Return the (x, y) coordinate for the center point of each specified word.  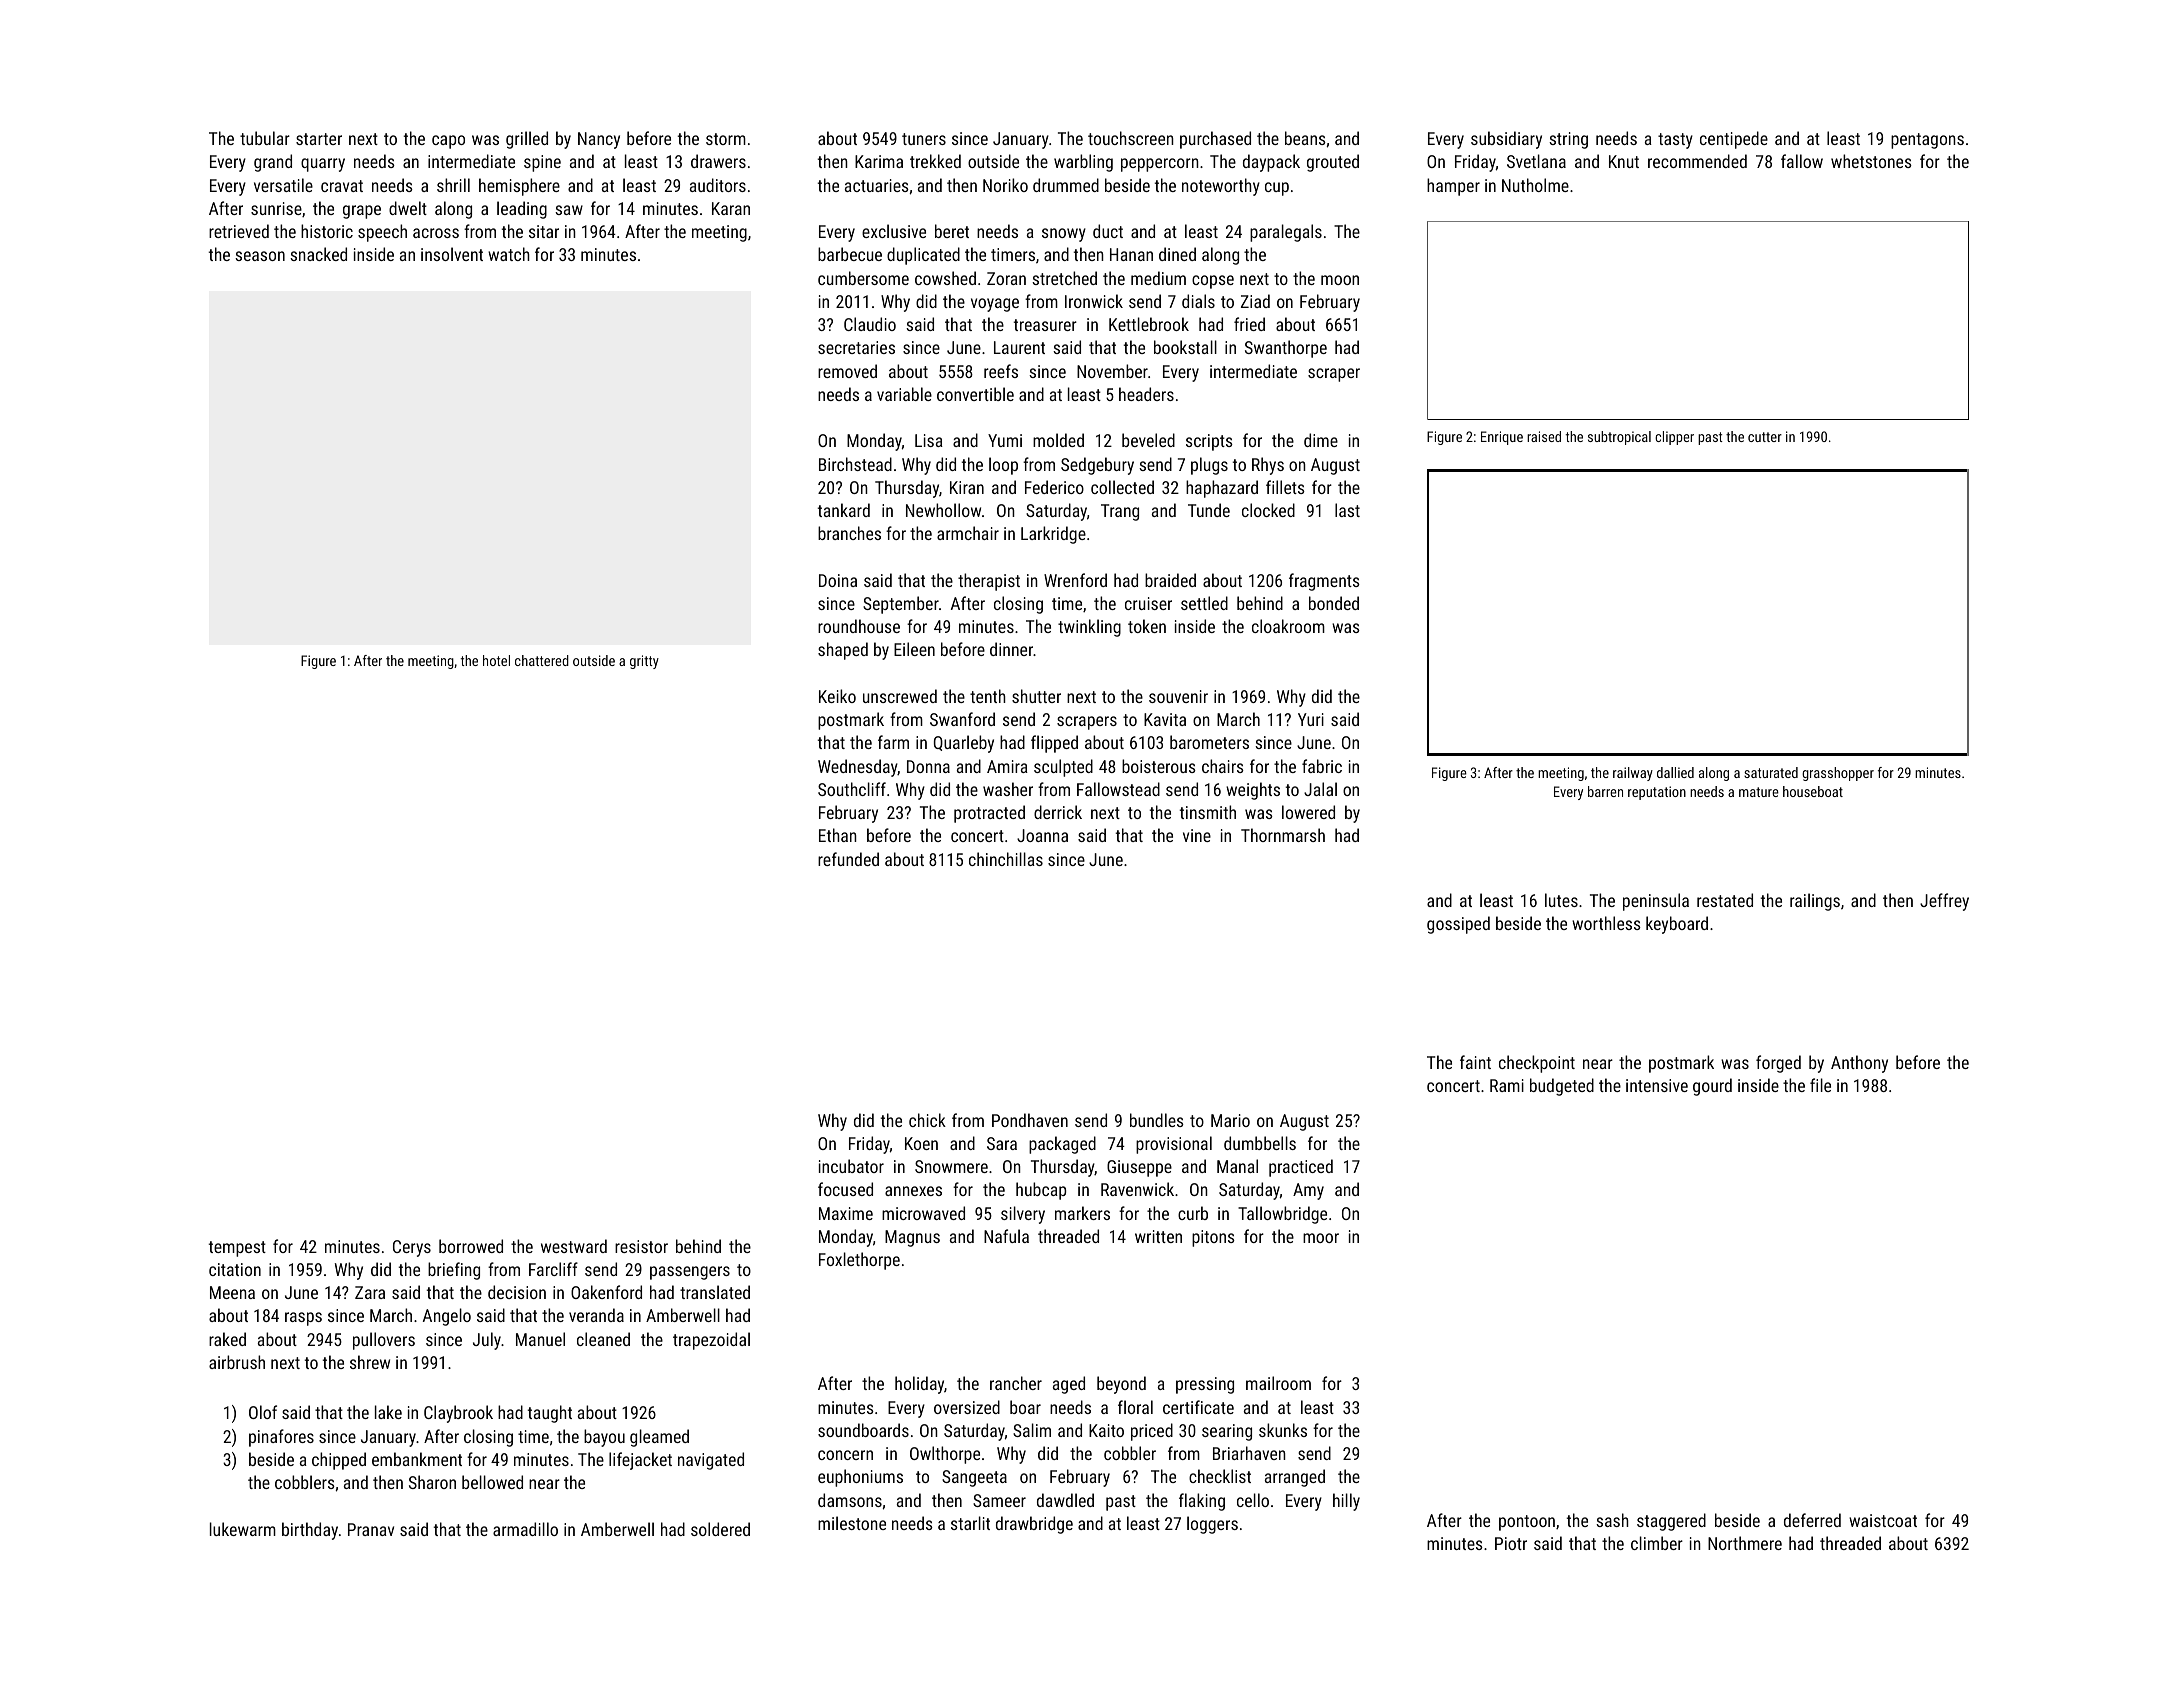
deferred (1812, 1520)
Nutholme (1535, 185)
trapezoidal (711, 1341)
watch (509, 254)
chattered (542, 660)
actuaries (877, 185)
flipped (1054, 744)
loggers (1212, 1525)
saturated (1771, 772)
